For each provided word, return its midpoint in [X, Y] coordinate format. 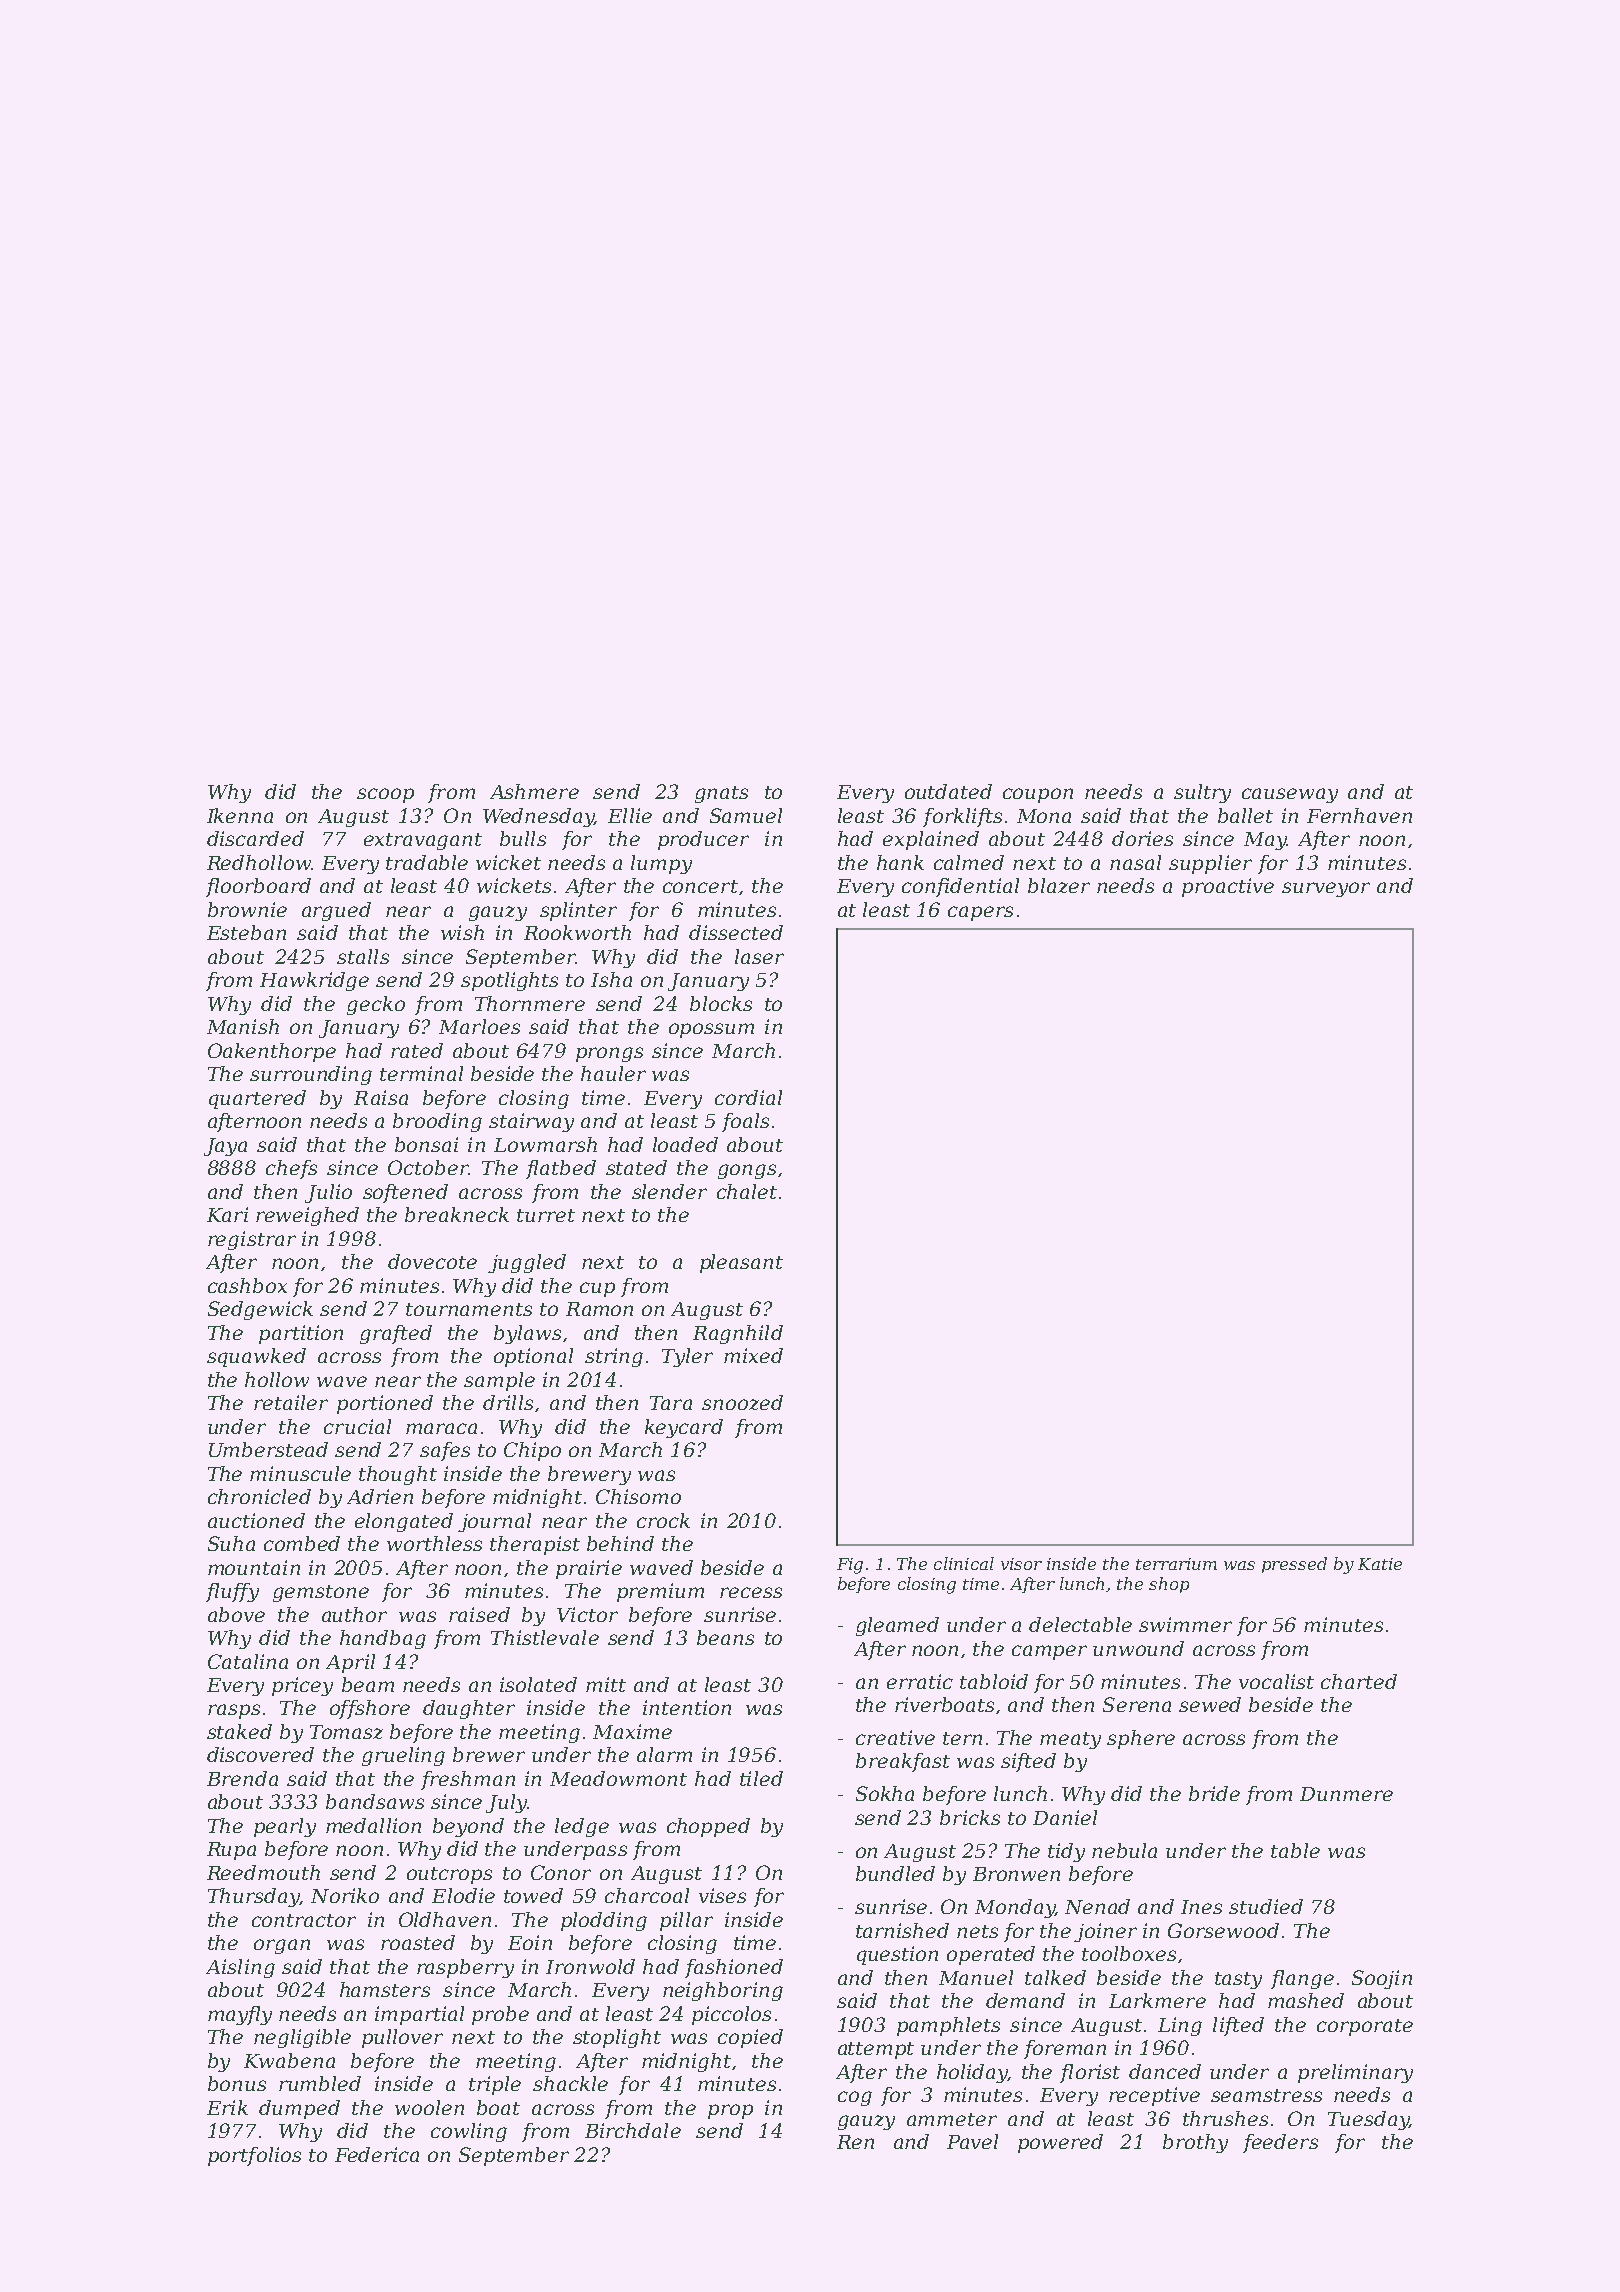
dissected [736, 932]
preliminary [1355, 2073]
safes [445, 1451]
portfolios [254, 2156]
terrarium [1176, 1564]
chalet [747, 1191]
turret [546, 1215]
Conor [561, 1872]
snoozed [742, 1402]
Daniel [1065, 1817]
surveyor [1326, 889]
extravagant [423, 841]
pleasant [741, 1263]
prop [730, 2111]
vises [722, 1895]
